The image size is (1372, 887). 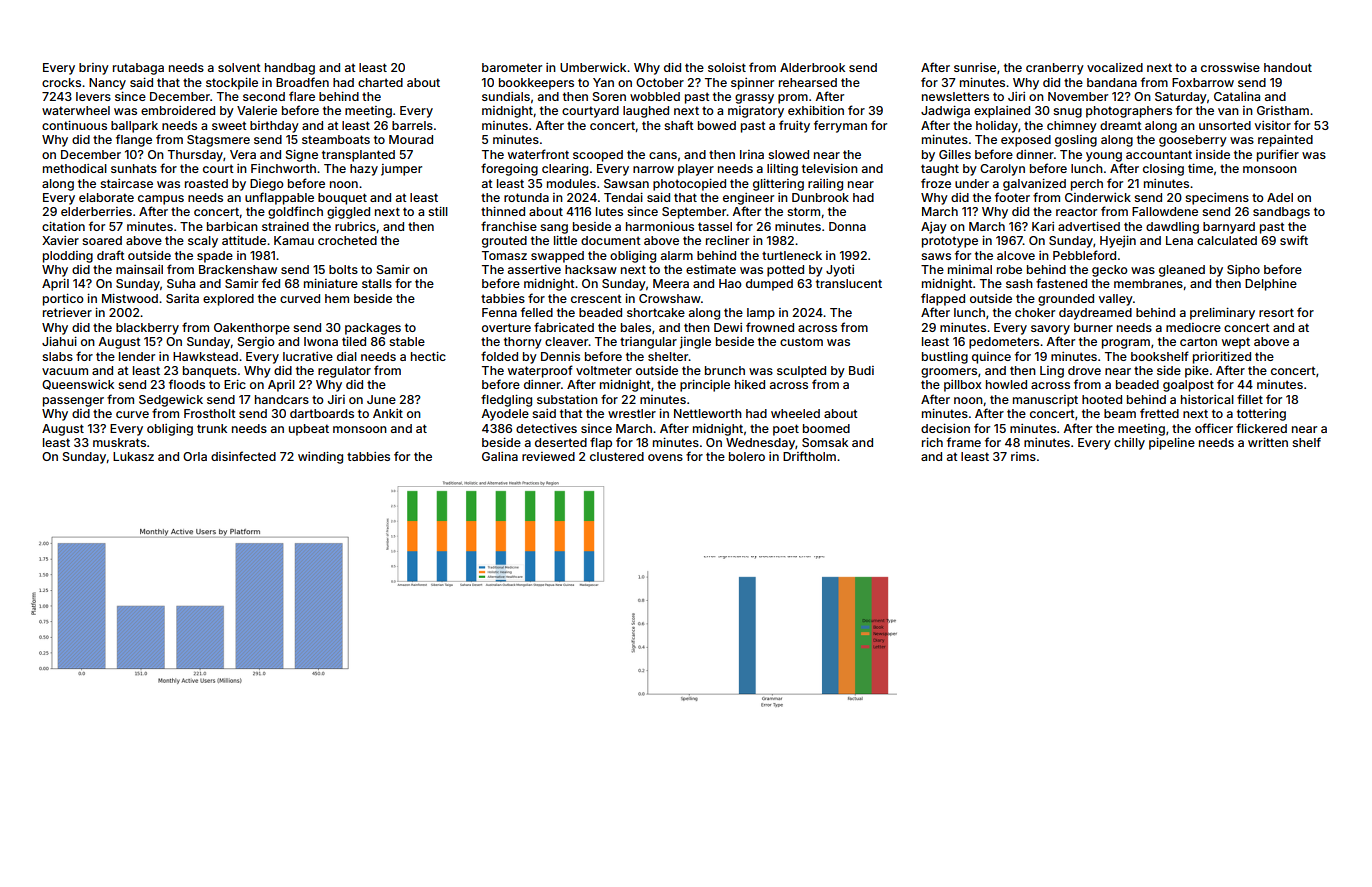 What do you see at coordinates (1276, 312) in the screenshot?
I see `resort` at bounding box center [1276, 312].
